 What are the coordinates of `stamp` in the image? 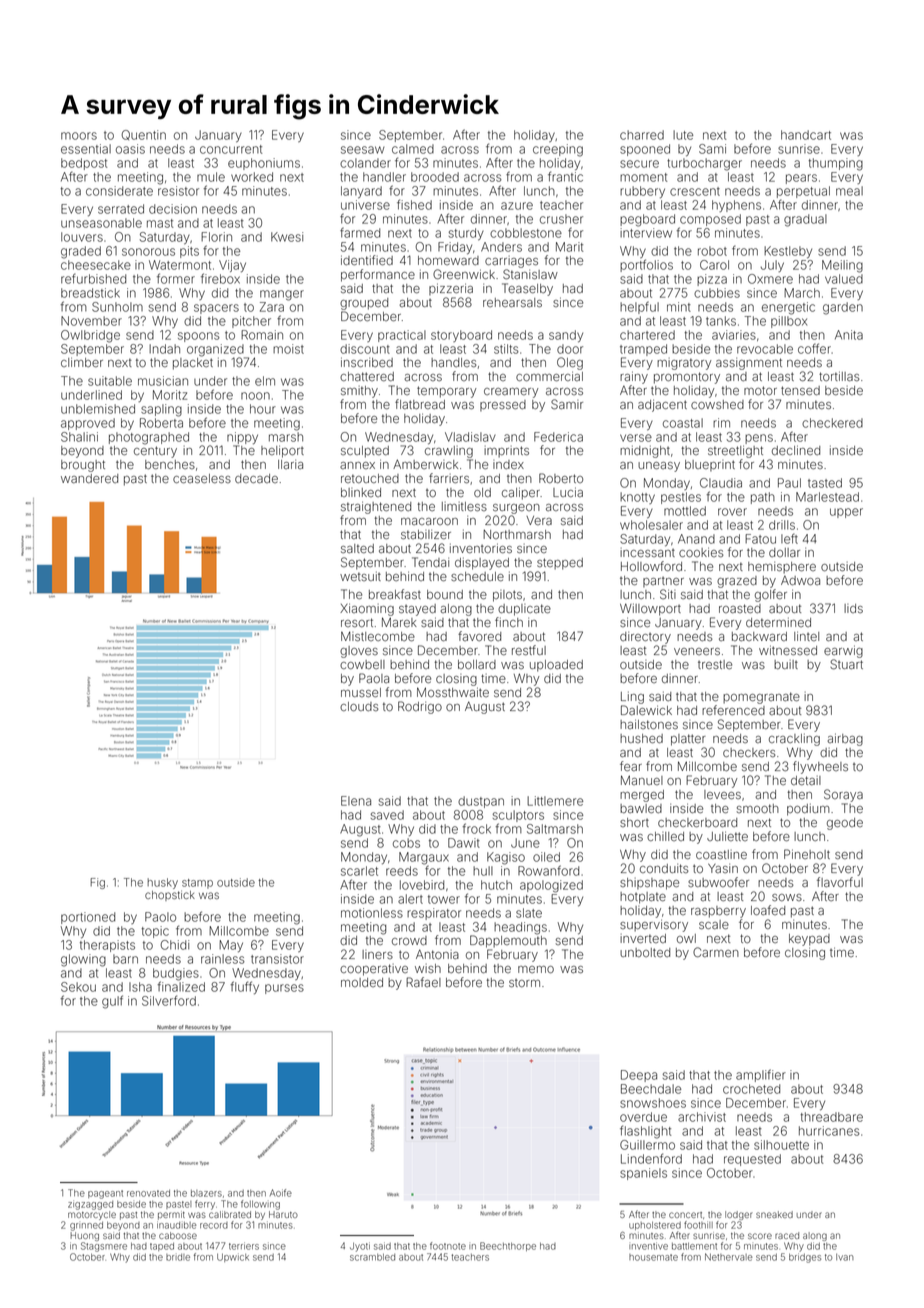 It's located at (197, 884).
